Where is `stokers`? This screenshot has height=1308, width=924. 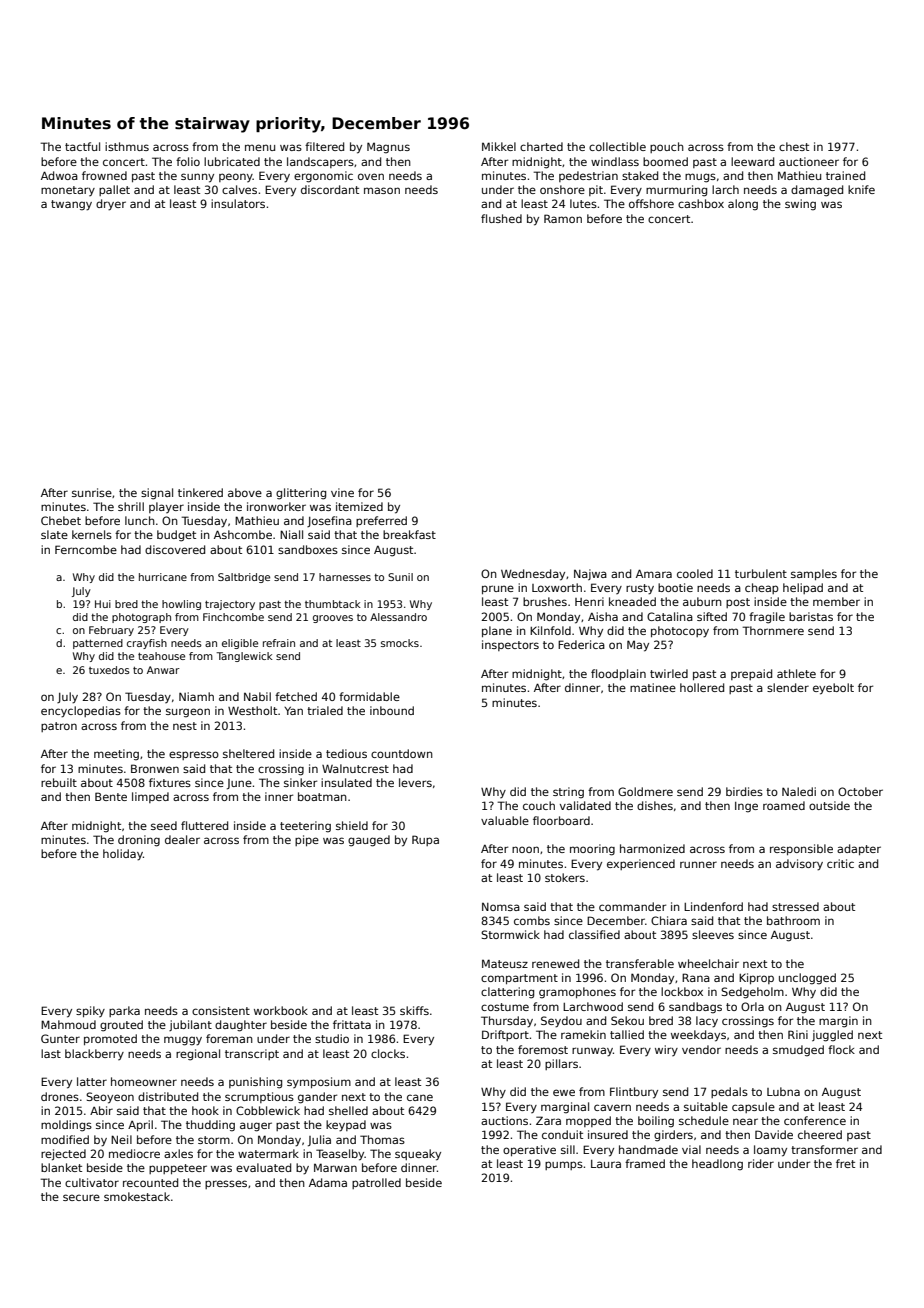 stokers is located at coordinates (565, 877).
